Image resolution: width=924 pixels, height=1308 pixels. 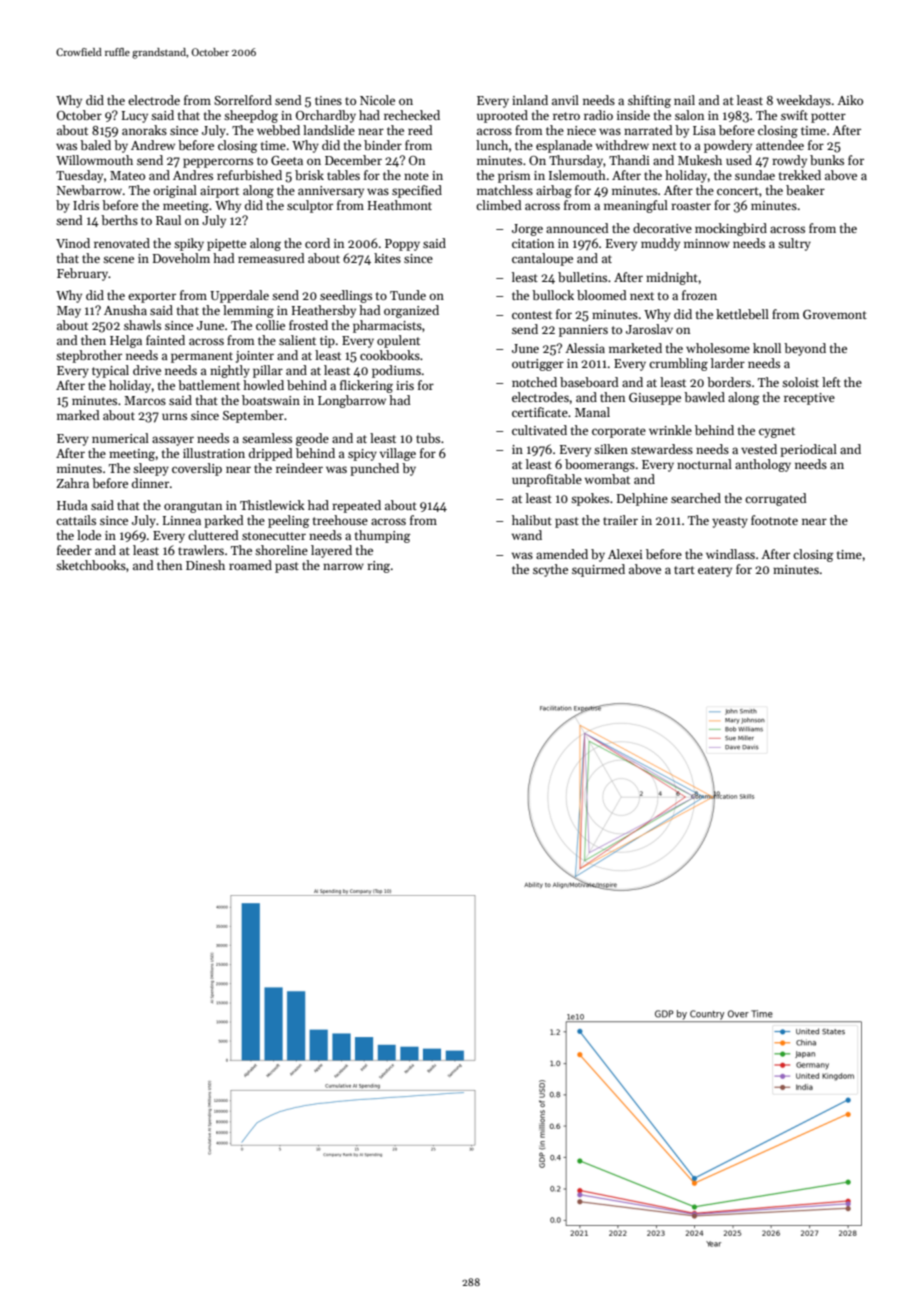 I want to click on bunks, so click(x=827, y=160).
